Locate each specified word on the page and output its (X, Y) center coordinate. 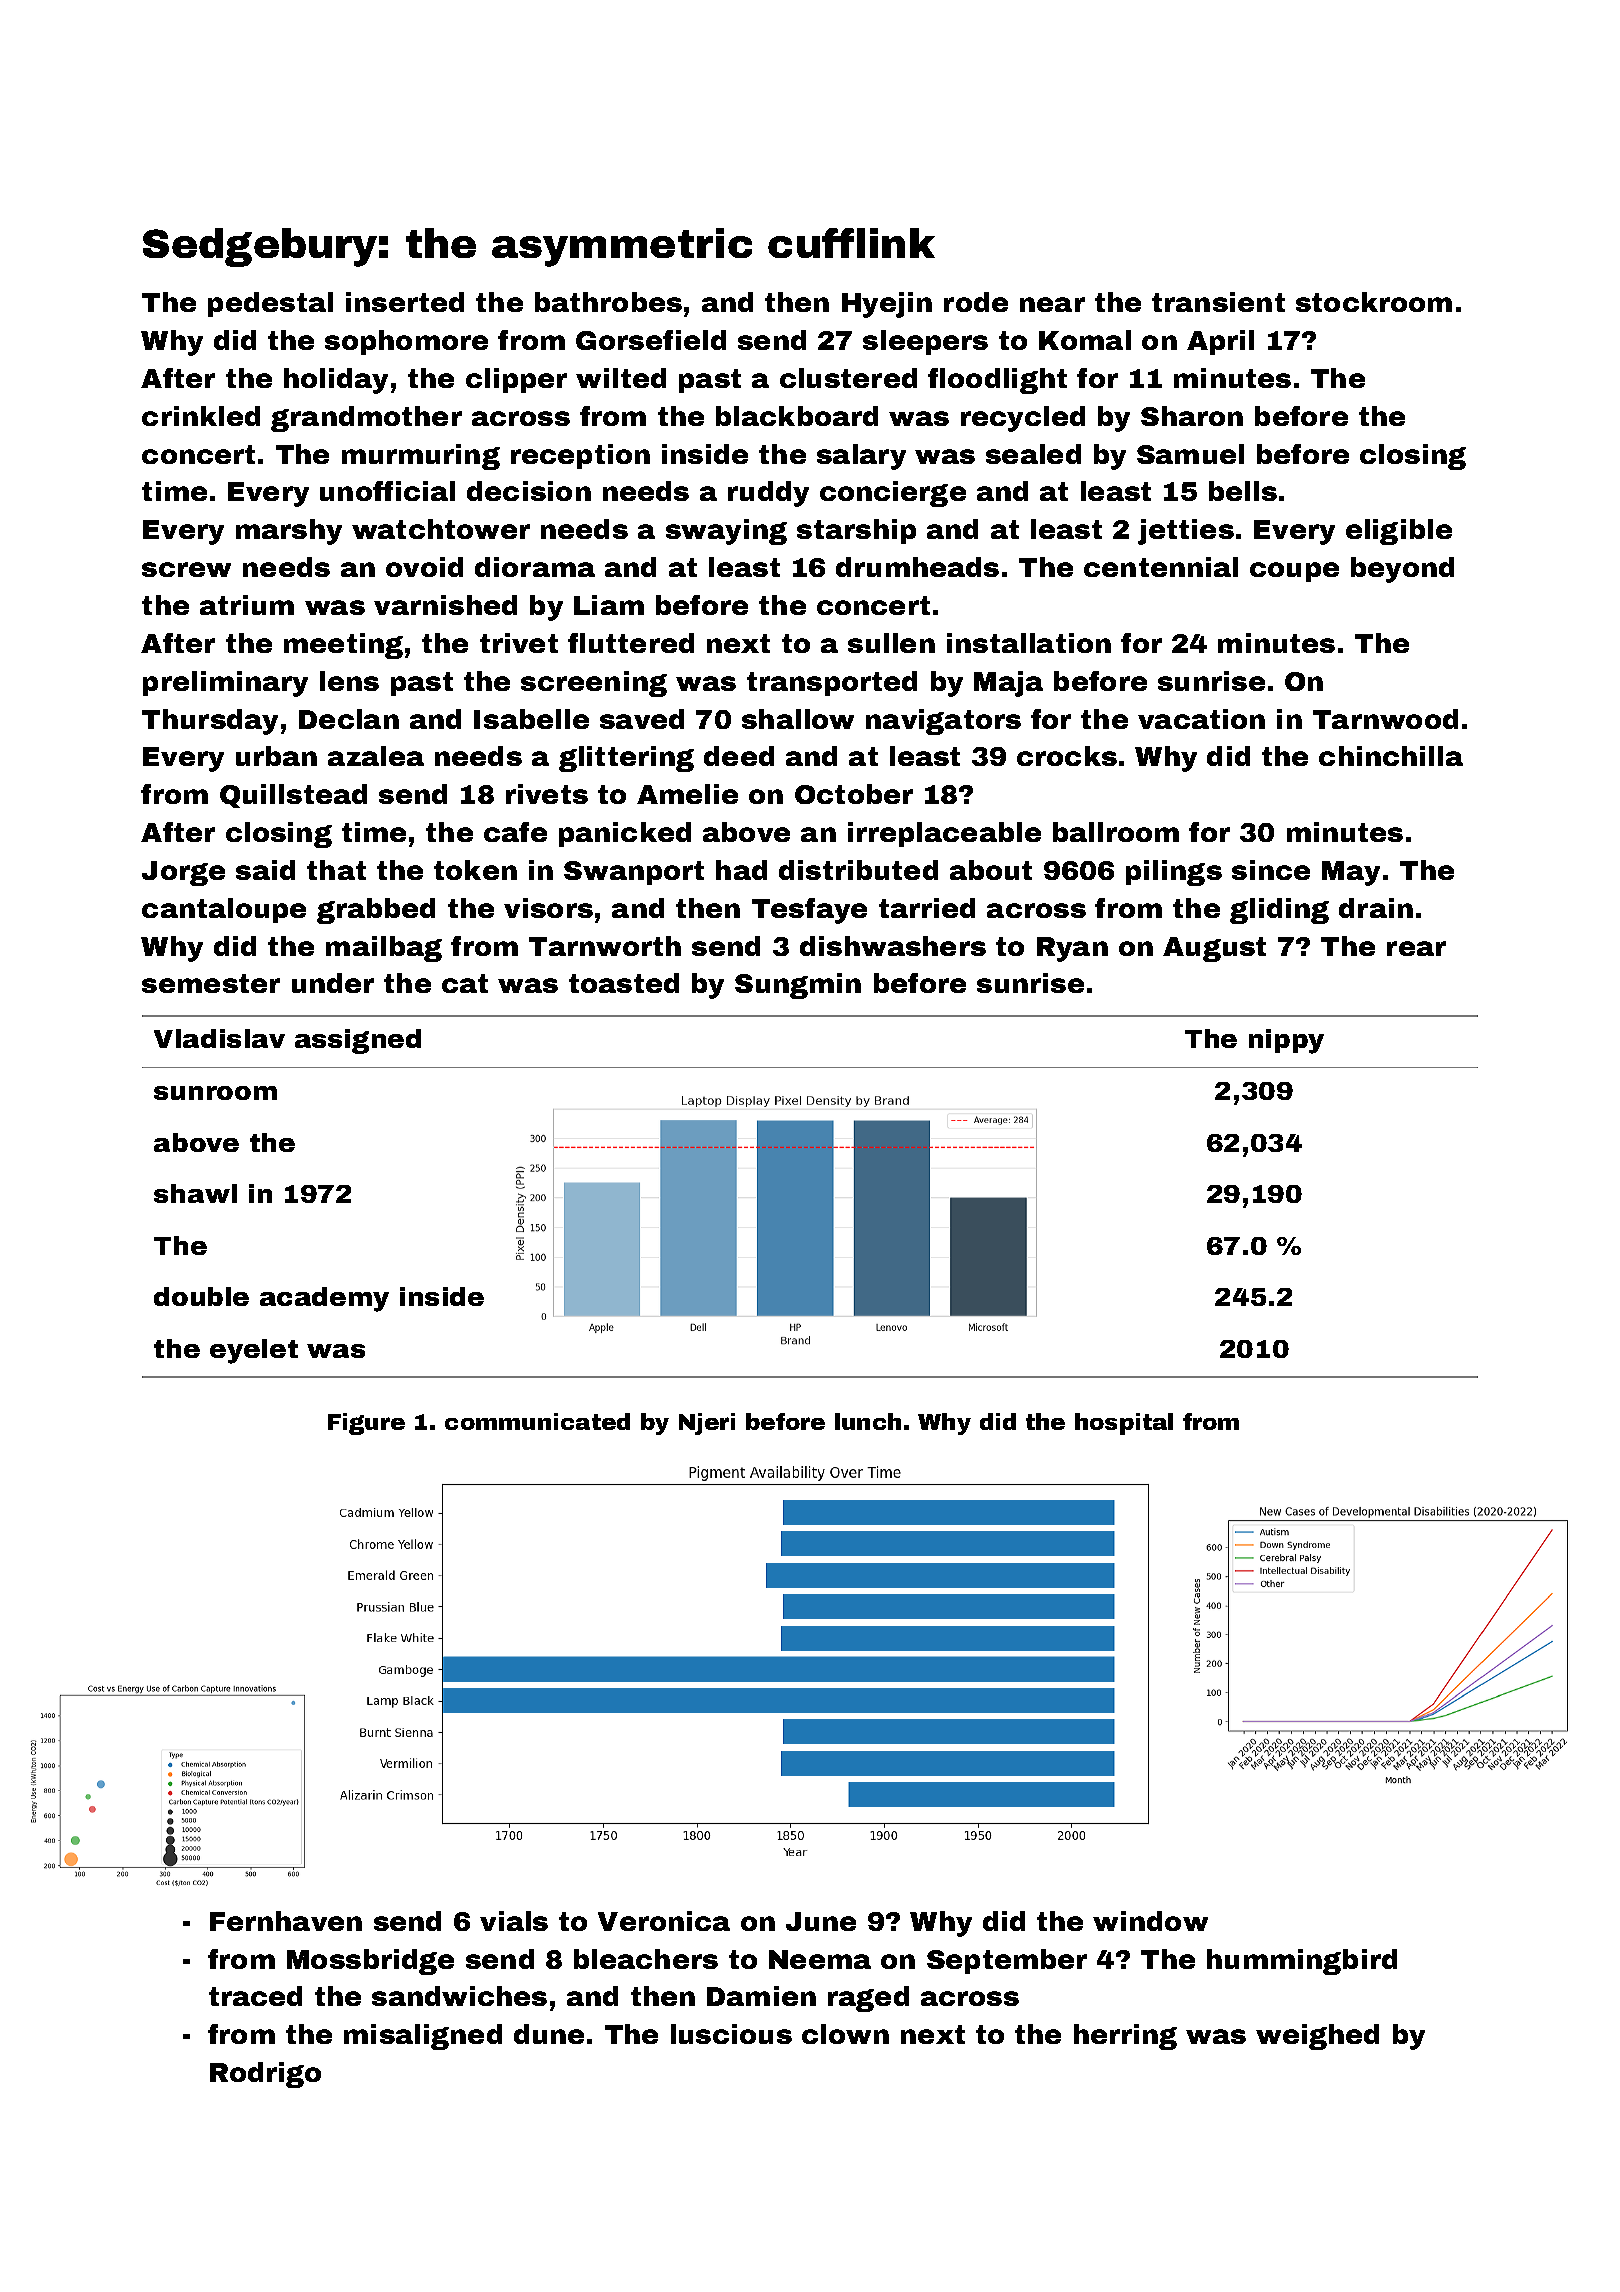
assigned (358, 1041)
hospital (1124, 1424)
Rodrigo (265, 2075)
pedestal (270, 304)
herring (1125, 2037)
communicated (537, 1421)
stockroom (1374, 302)
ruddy (768, 494)
